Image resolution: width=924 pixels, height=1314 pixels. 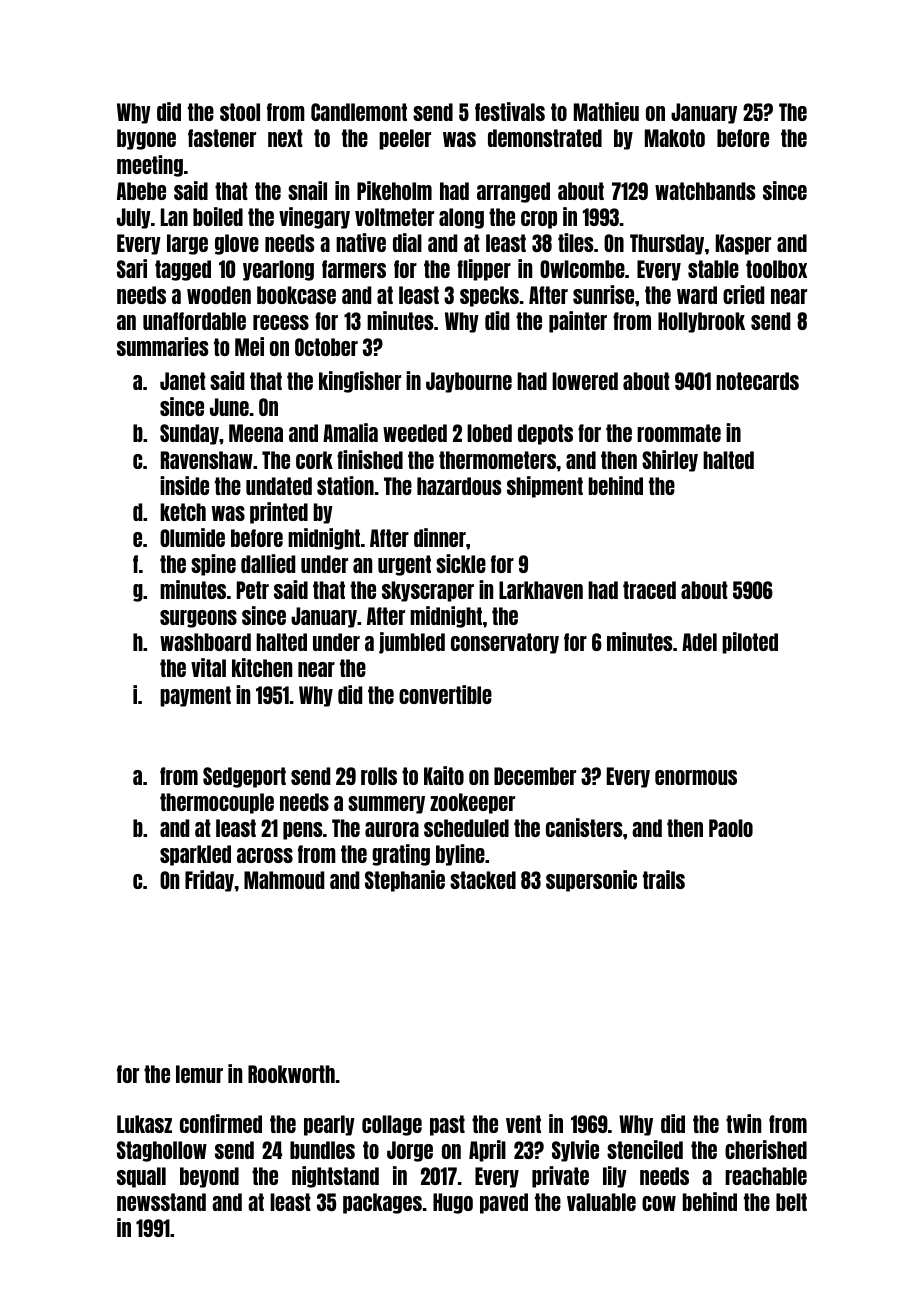 I want to click on pens, so click(x=303, y=831).
